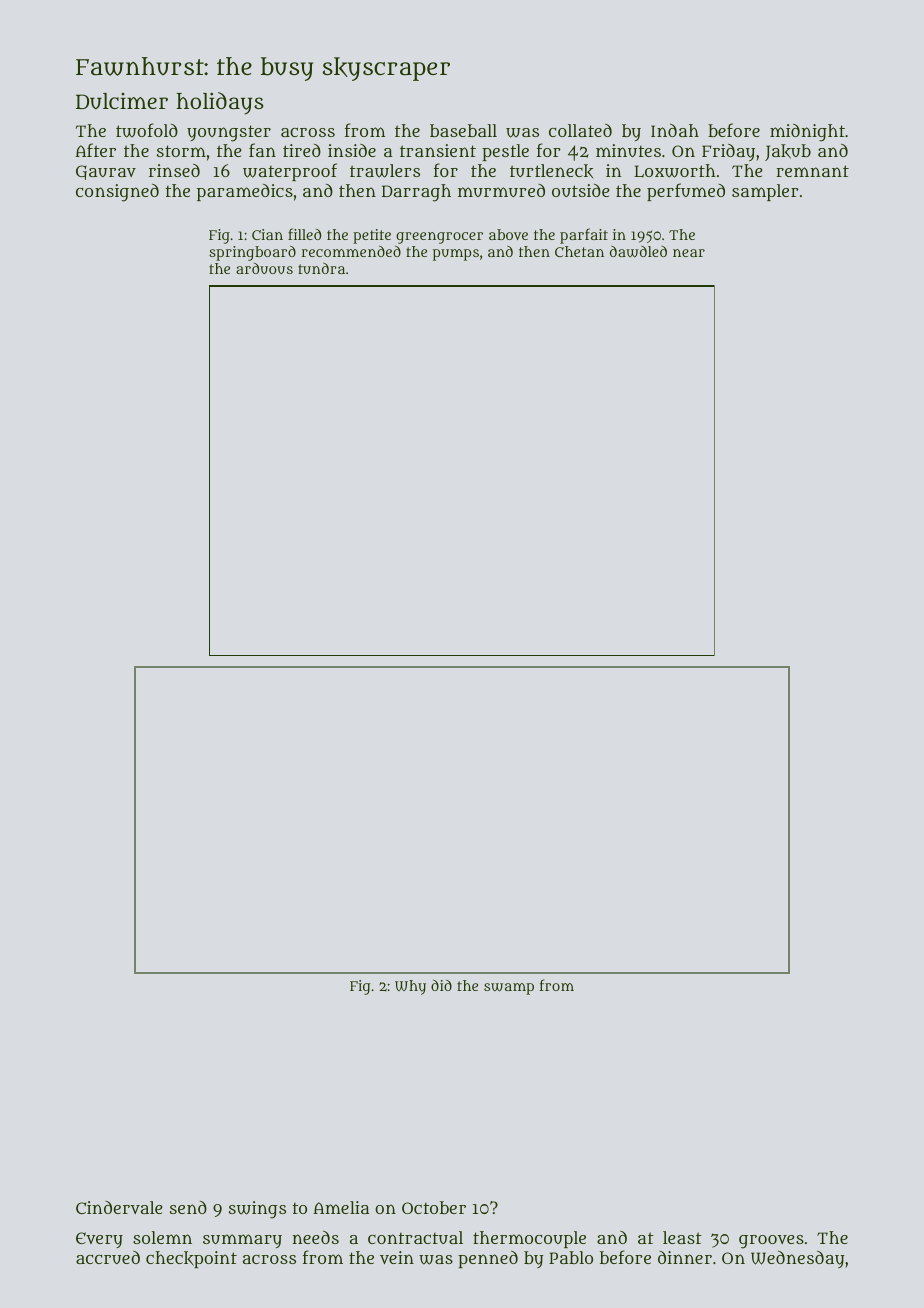  I want to click on checkpoint, so click(191, 1259).
